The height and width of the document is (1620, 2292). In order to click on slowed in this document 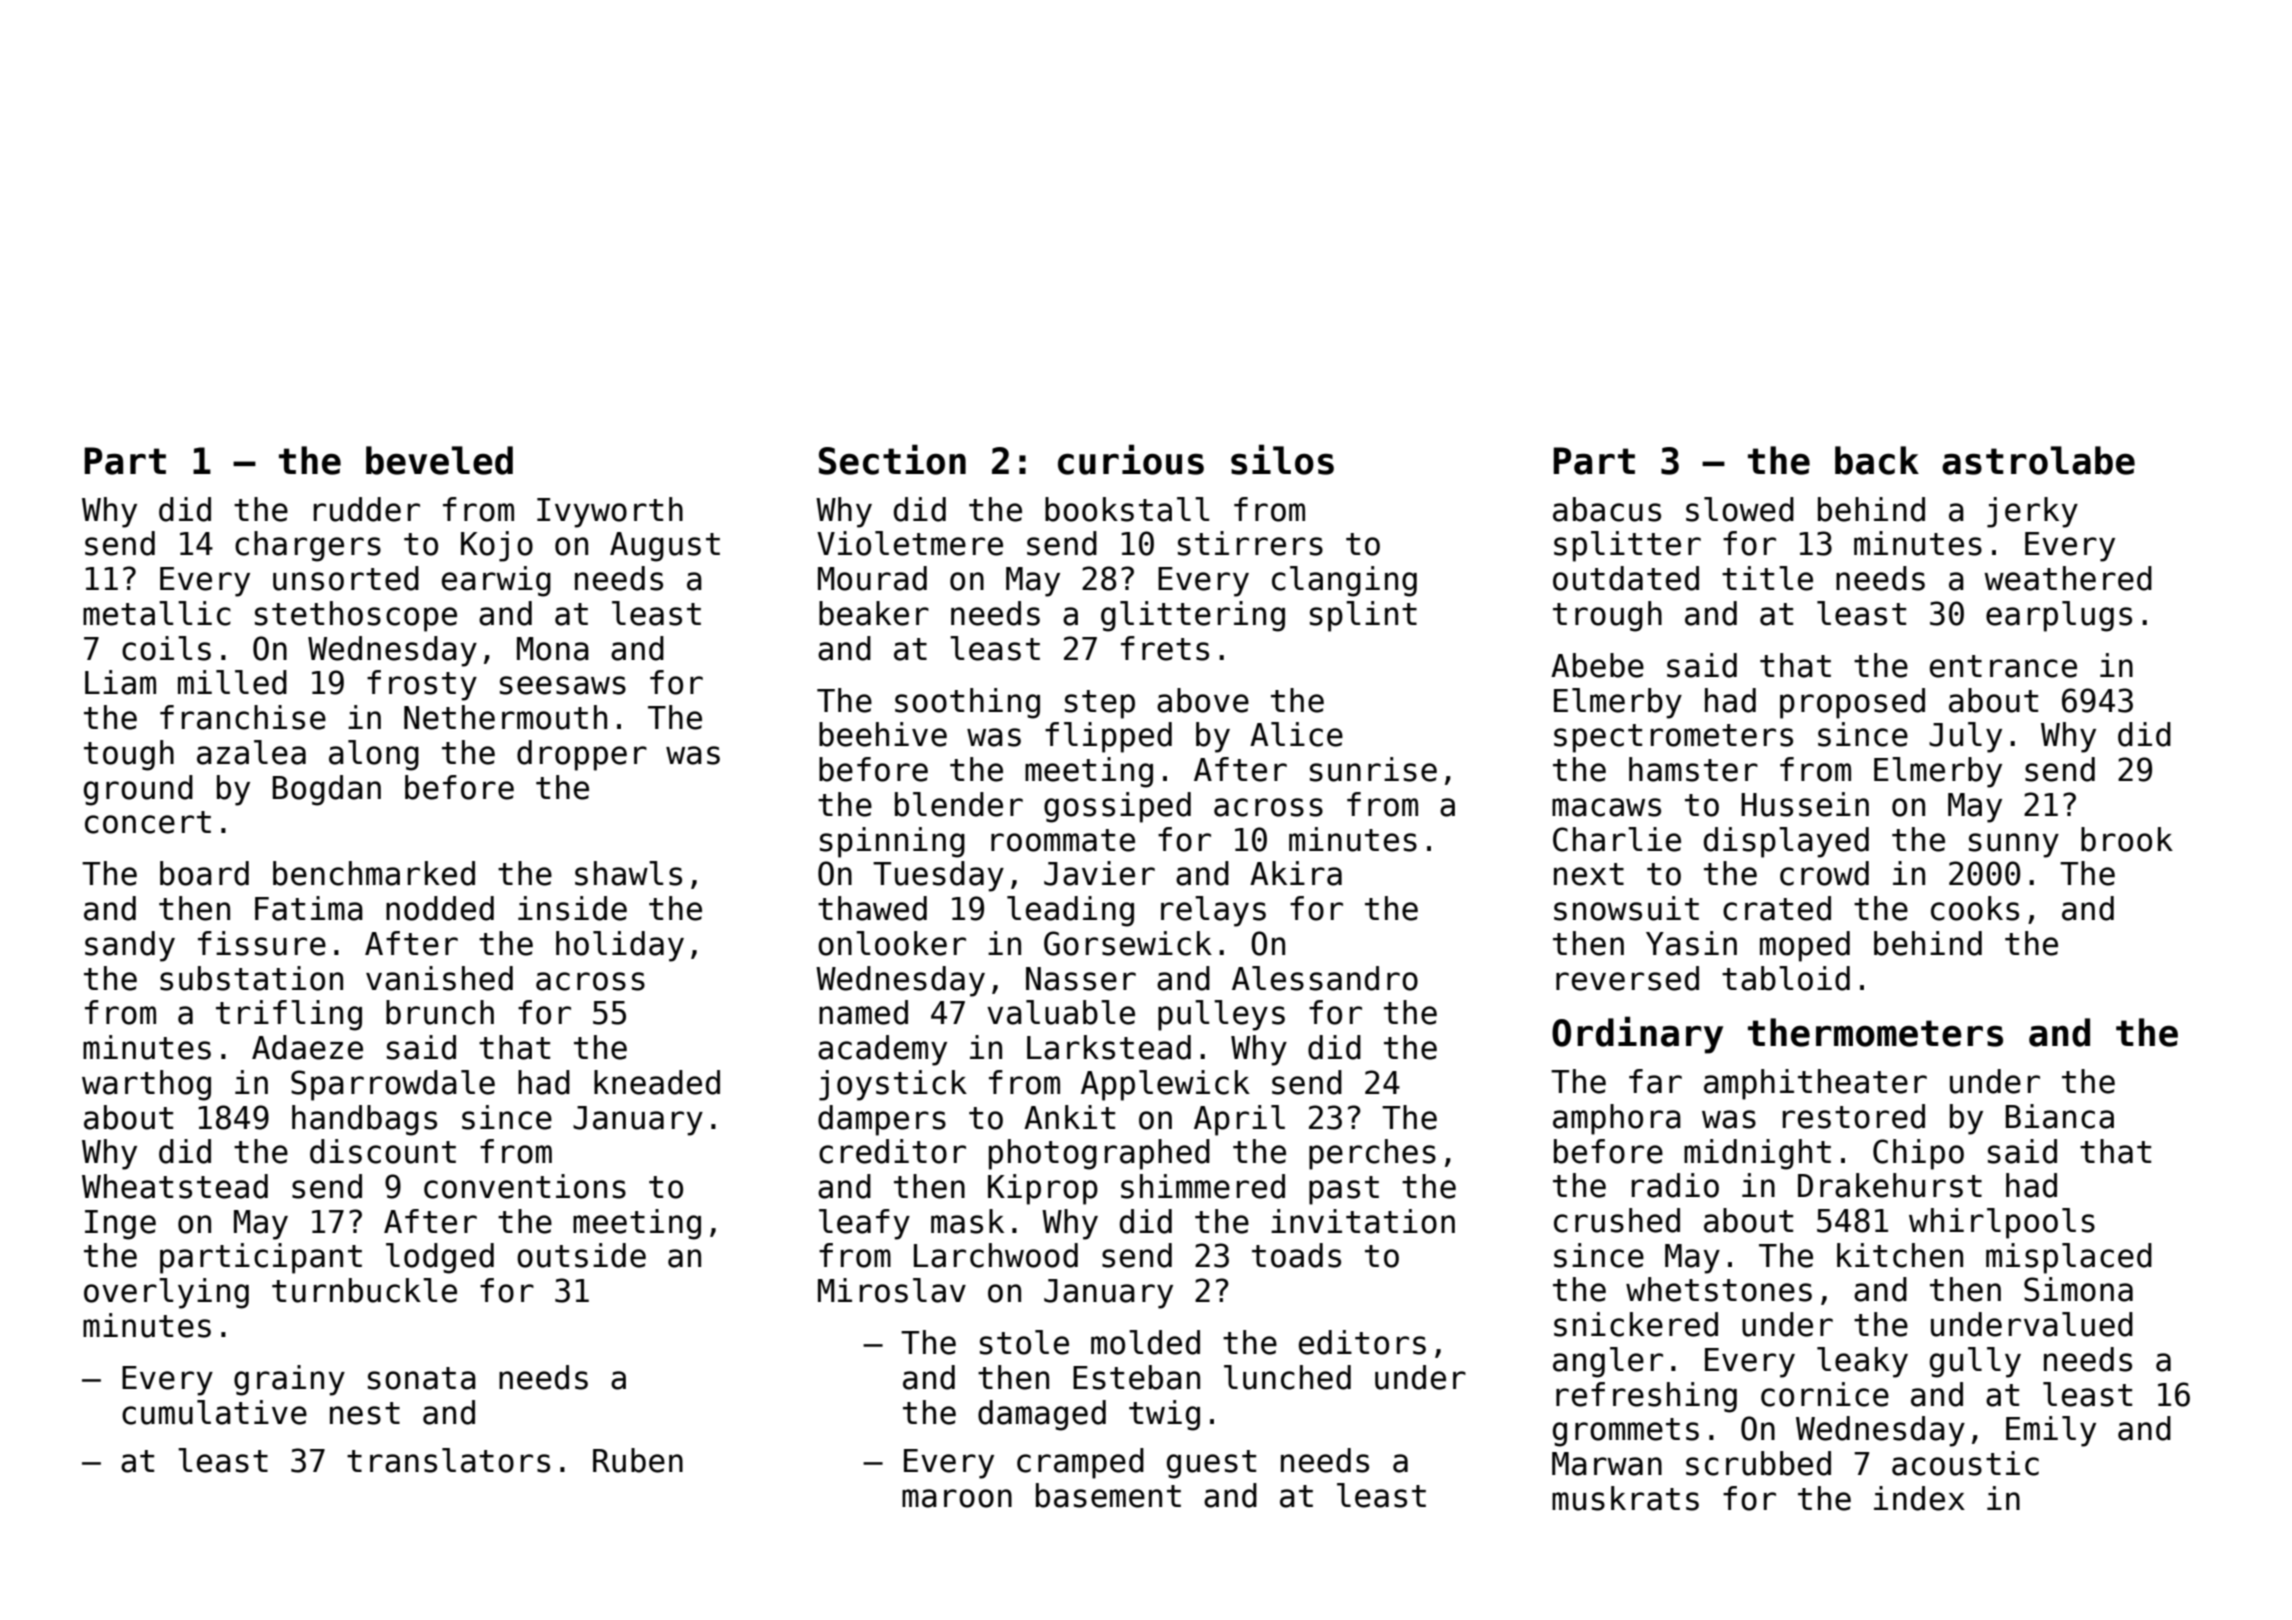, I will do `click(1740, 509)`.
